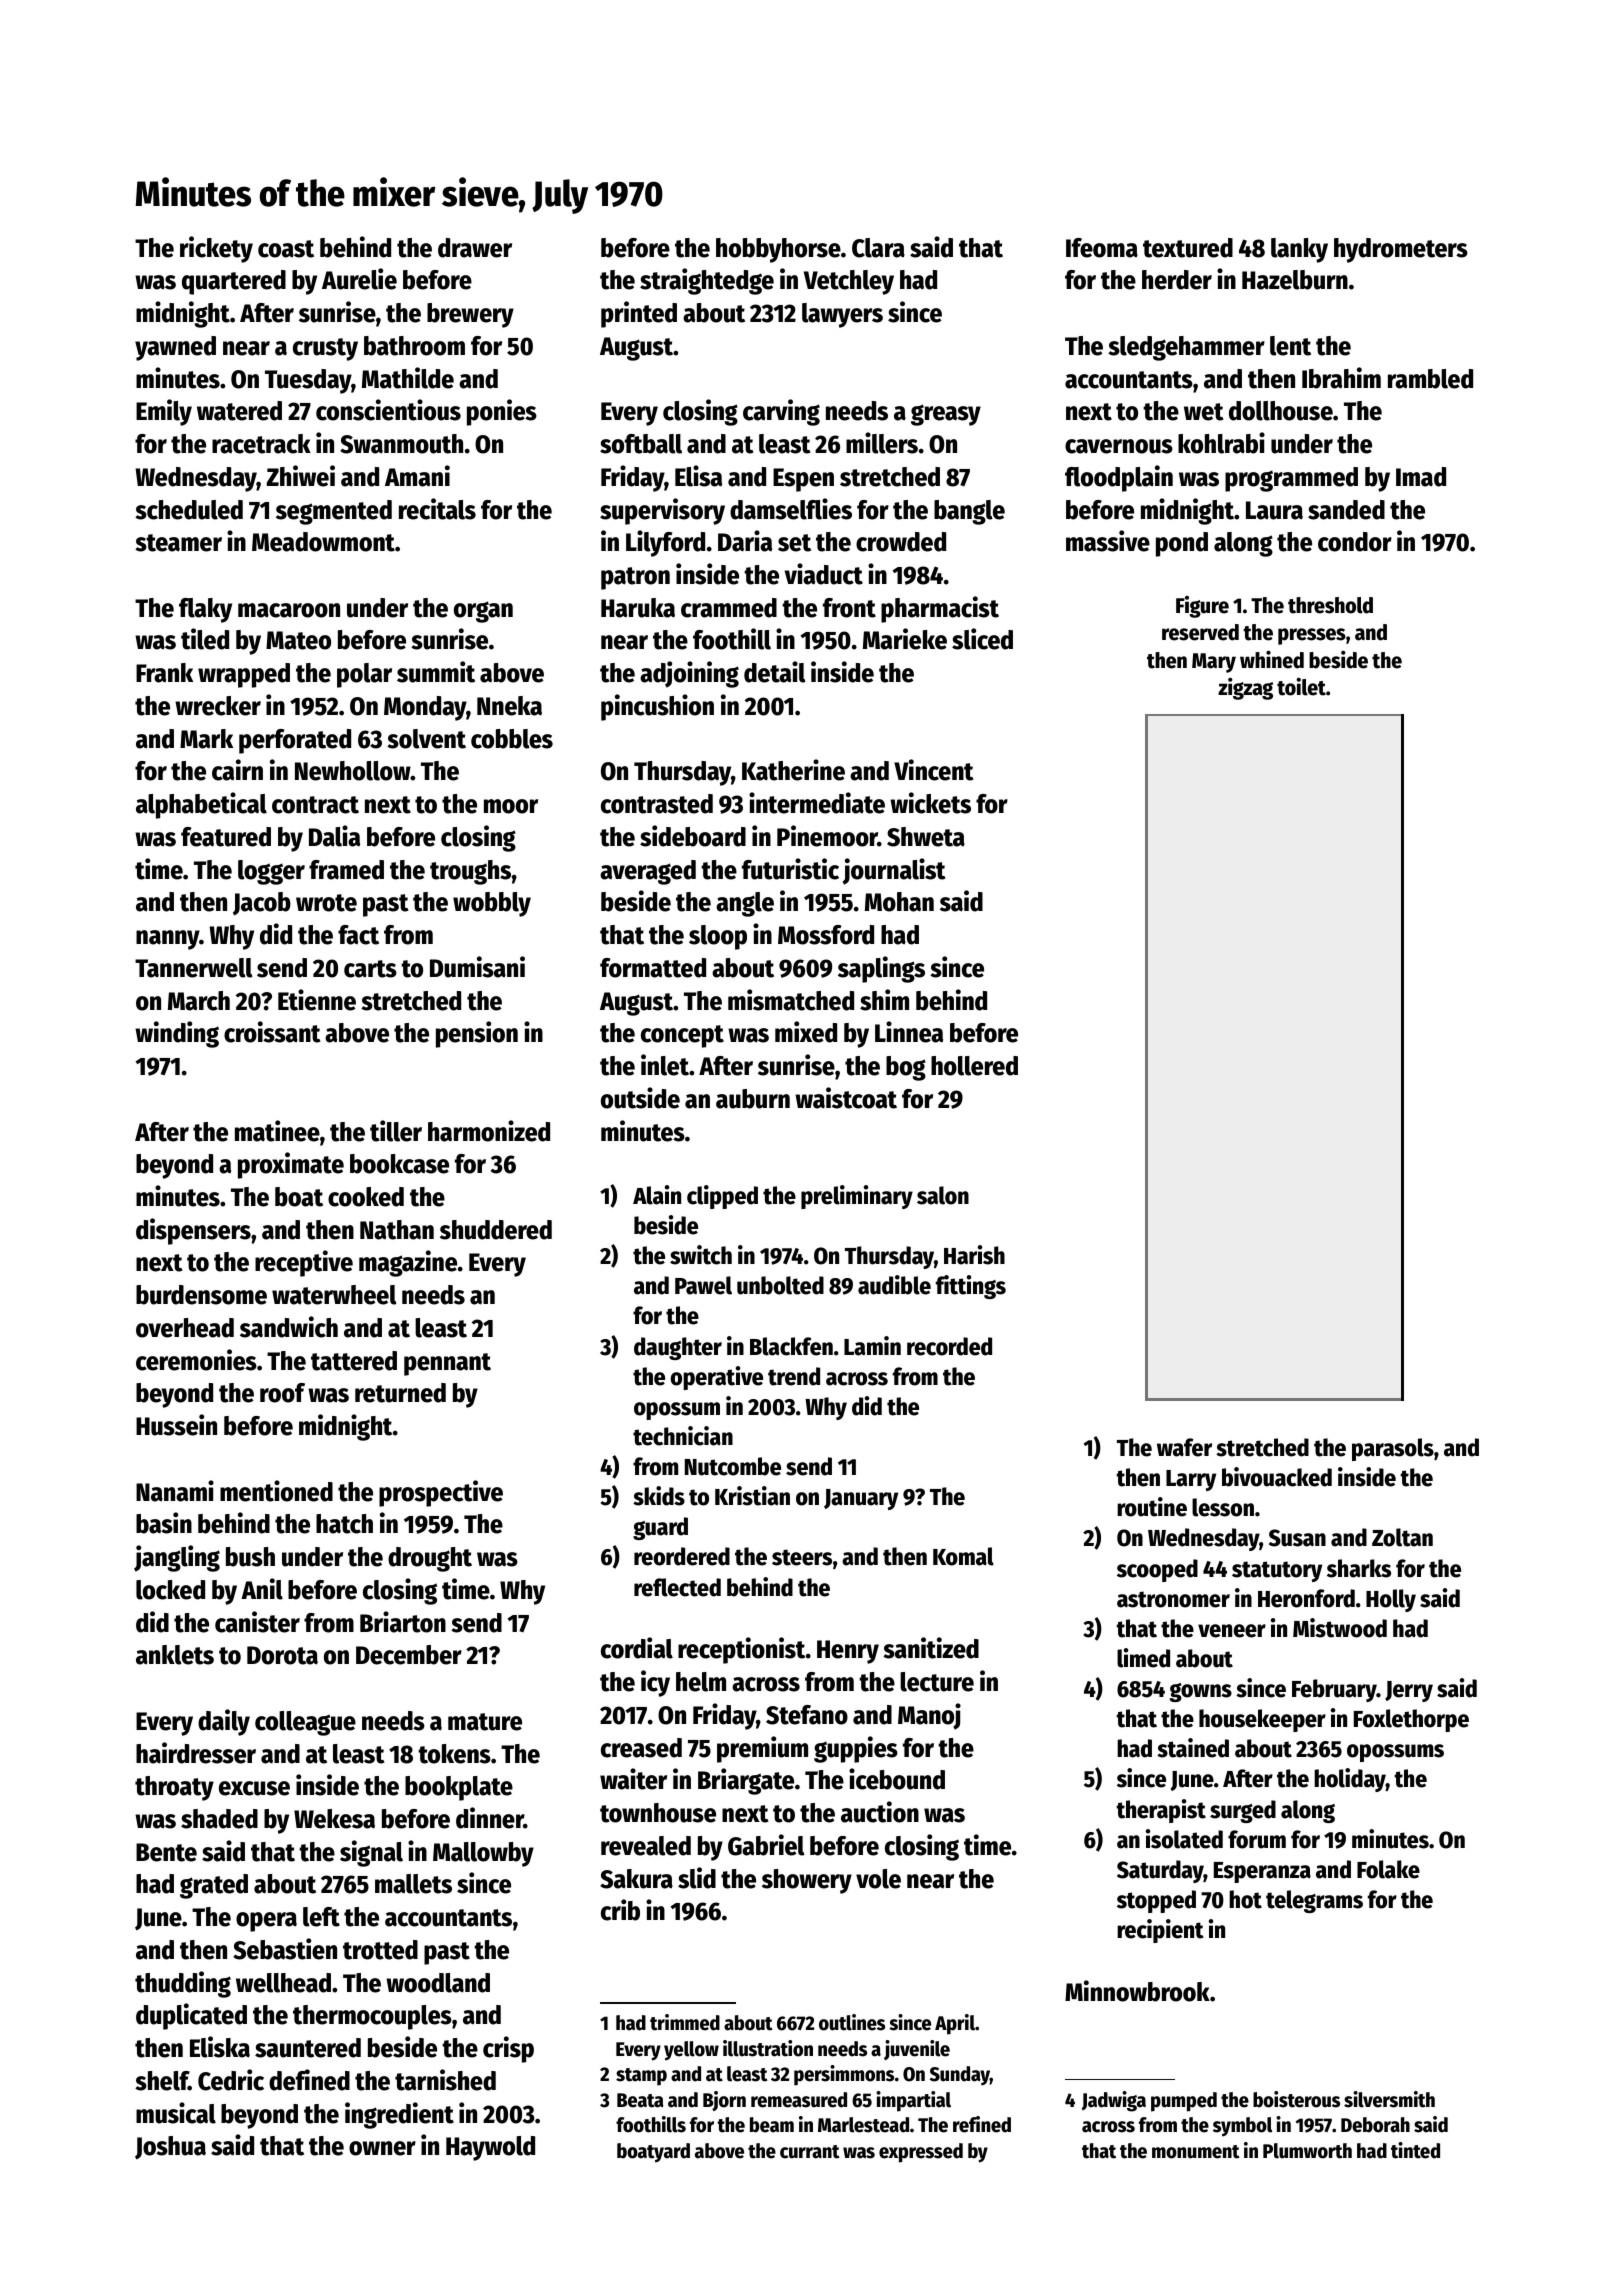 The height and width of the screenshot is (2292, 1620). What do you see at coordinates (778, 250) in the screenshot?
I see `hobbyhorse` at bounding box center [778, 250].
